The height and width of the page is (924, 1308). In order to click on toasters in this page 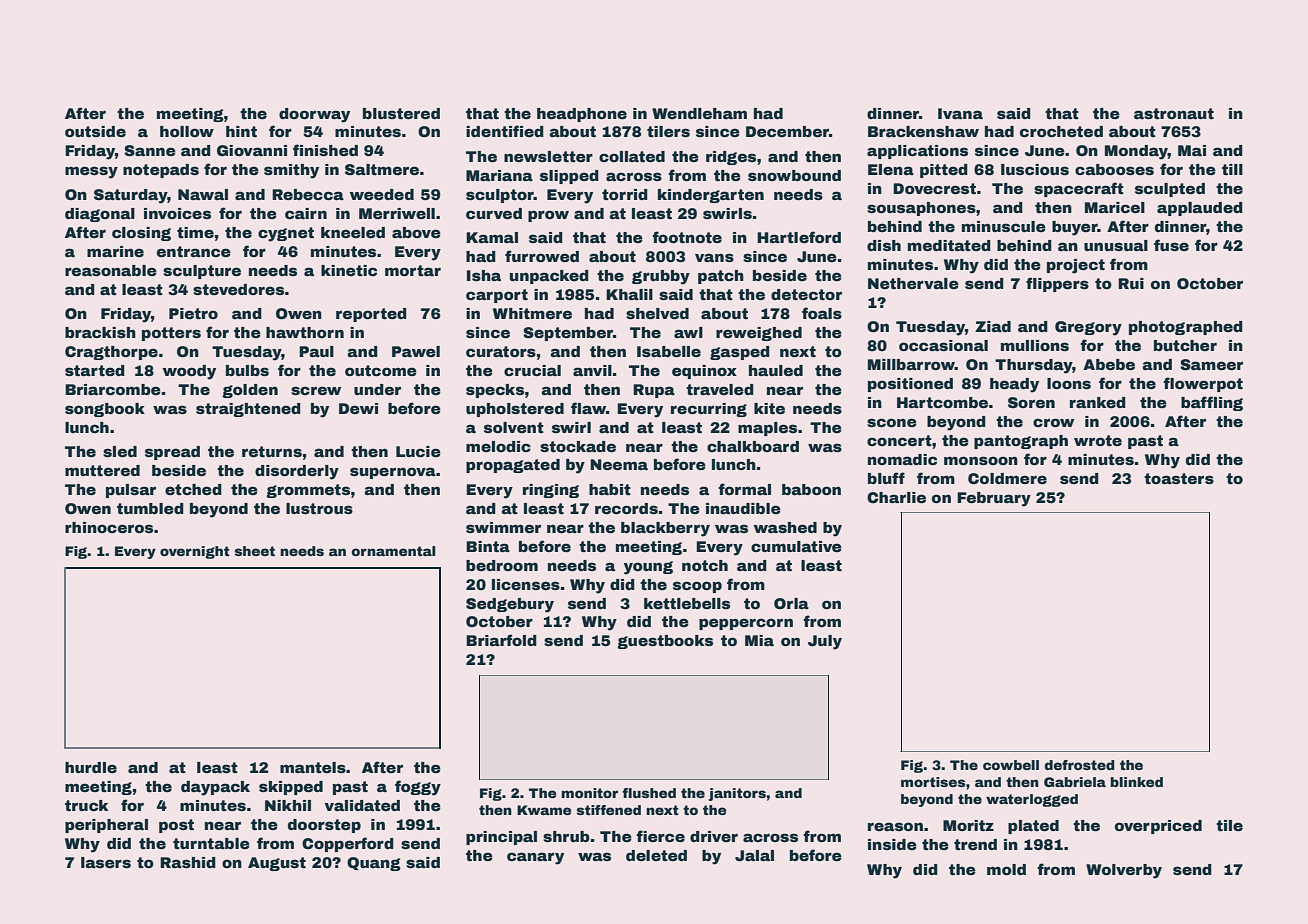, I will do `click(1179, 478)`.
